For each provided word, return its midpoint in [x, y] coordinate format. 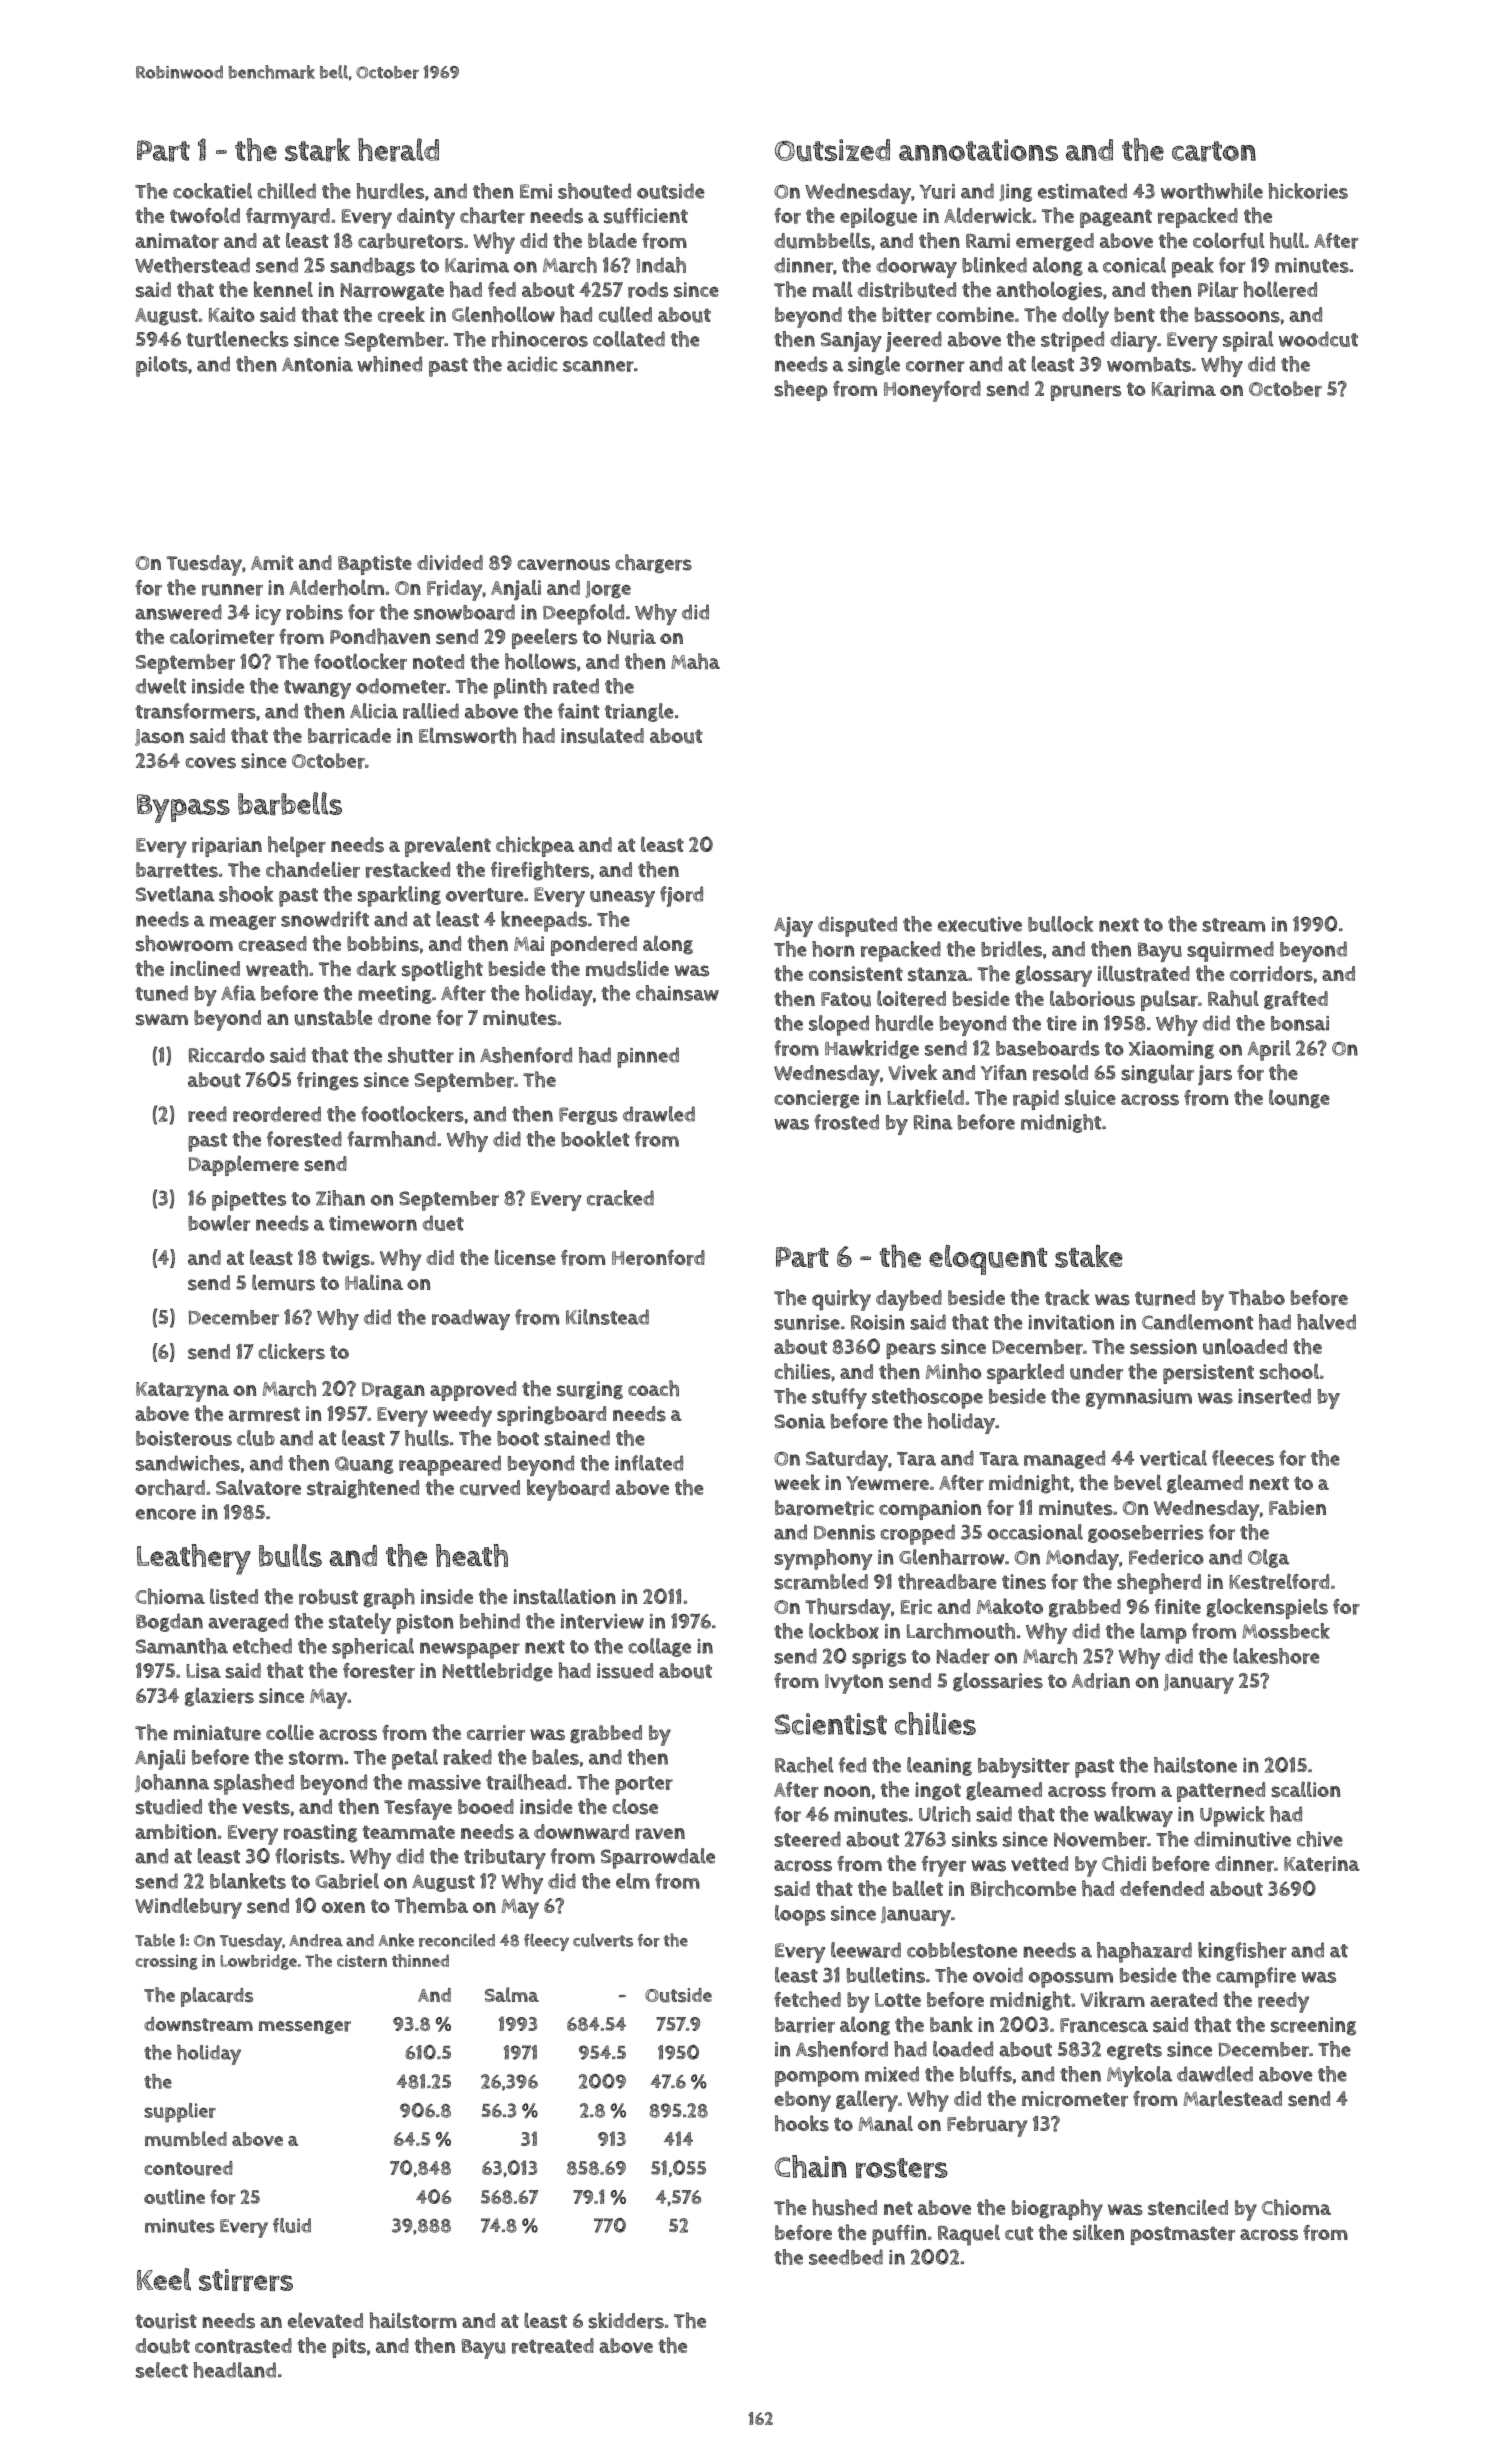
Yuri [937, 191]
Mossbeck [1286, 1631]
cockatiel [212, 191]
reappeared [450, 1465]
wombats [1149, 364]
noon [847, 1791]
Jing [1015, 193]
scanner [598, 366]
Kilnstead [607, 1317]
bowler [219, 1223]
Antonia [317, 364]
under [1096, 1372]
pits [349, 2348]
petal [415, 1759]
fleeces [1243, 1458]
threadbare [947, 1581]
